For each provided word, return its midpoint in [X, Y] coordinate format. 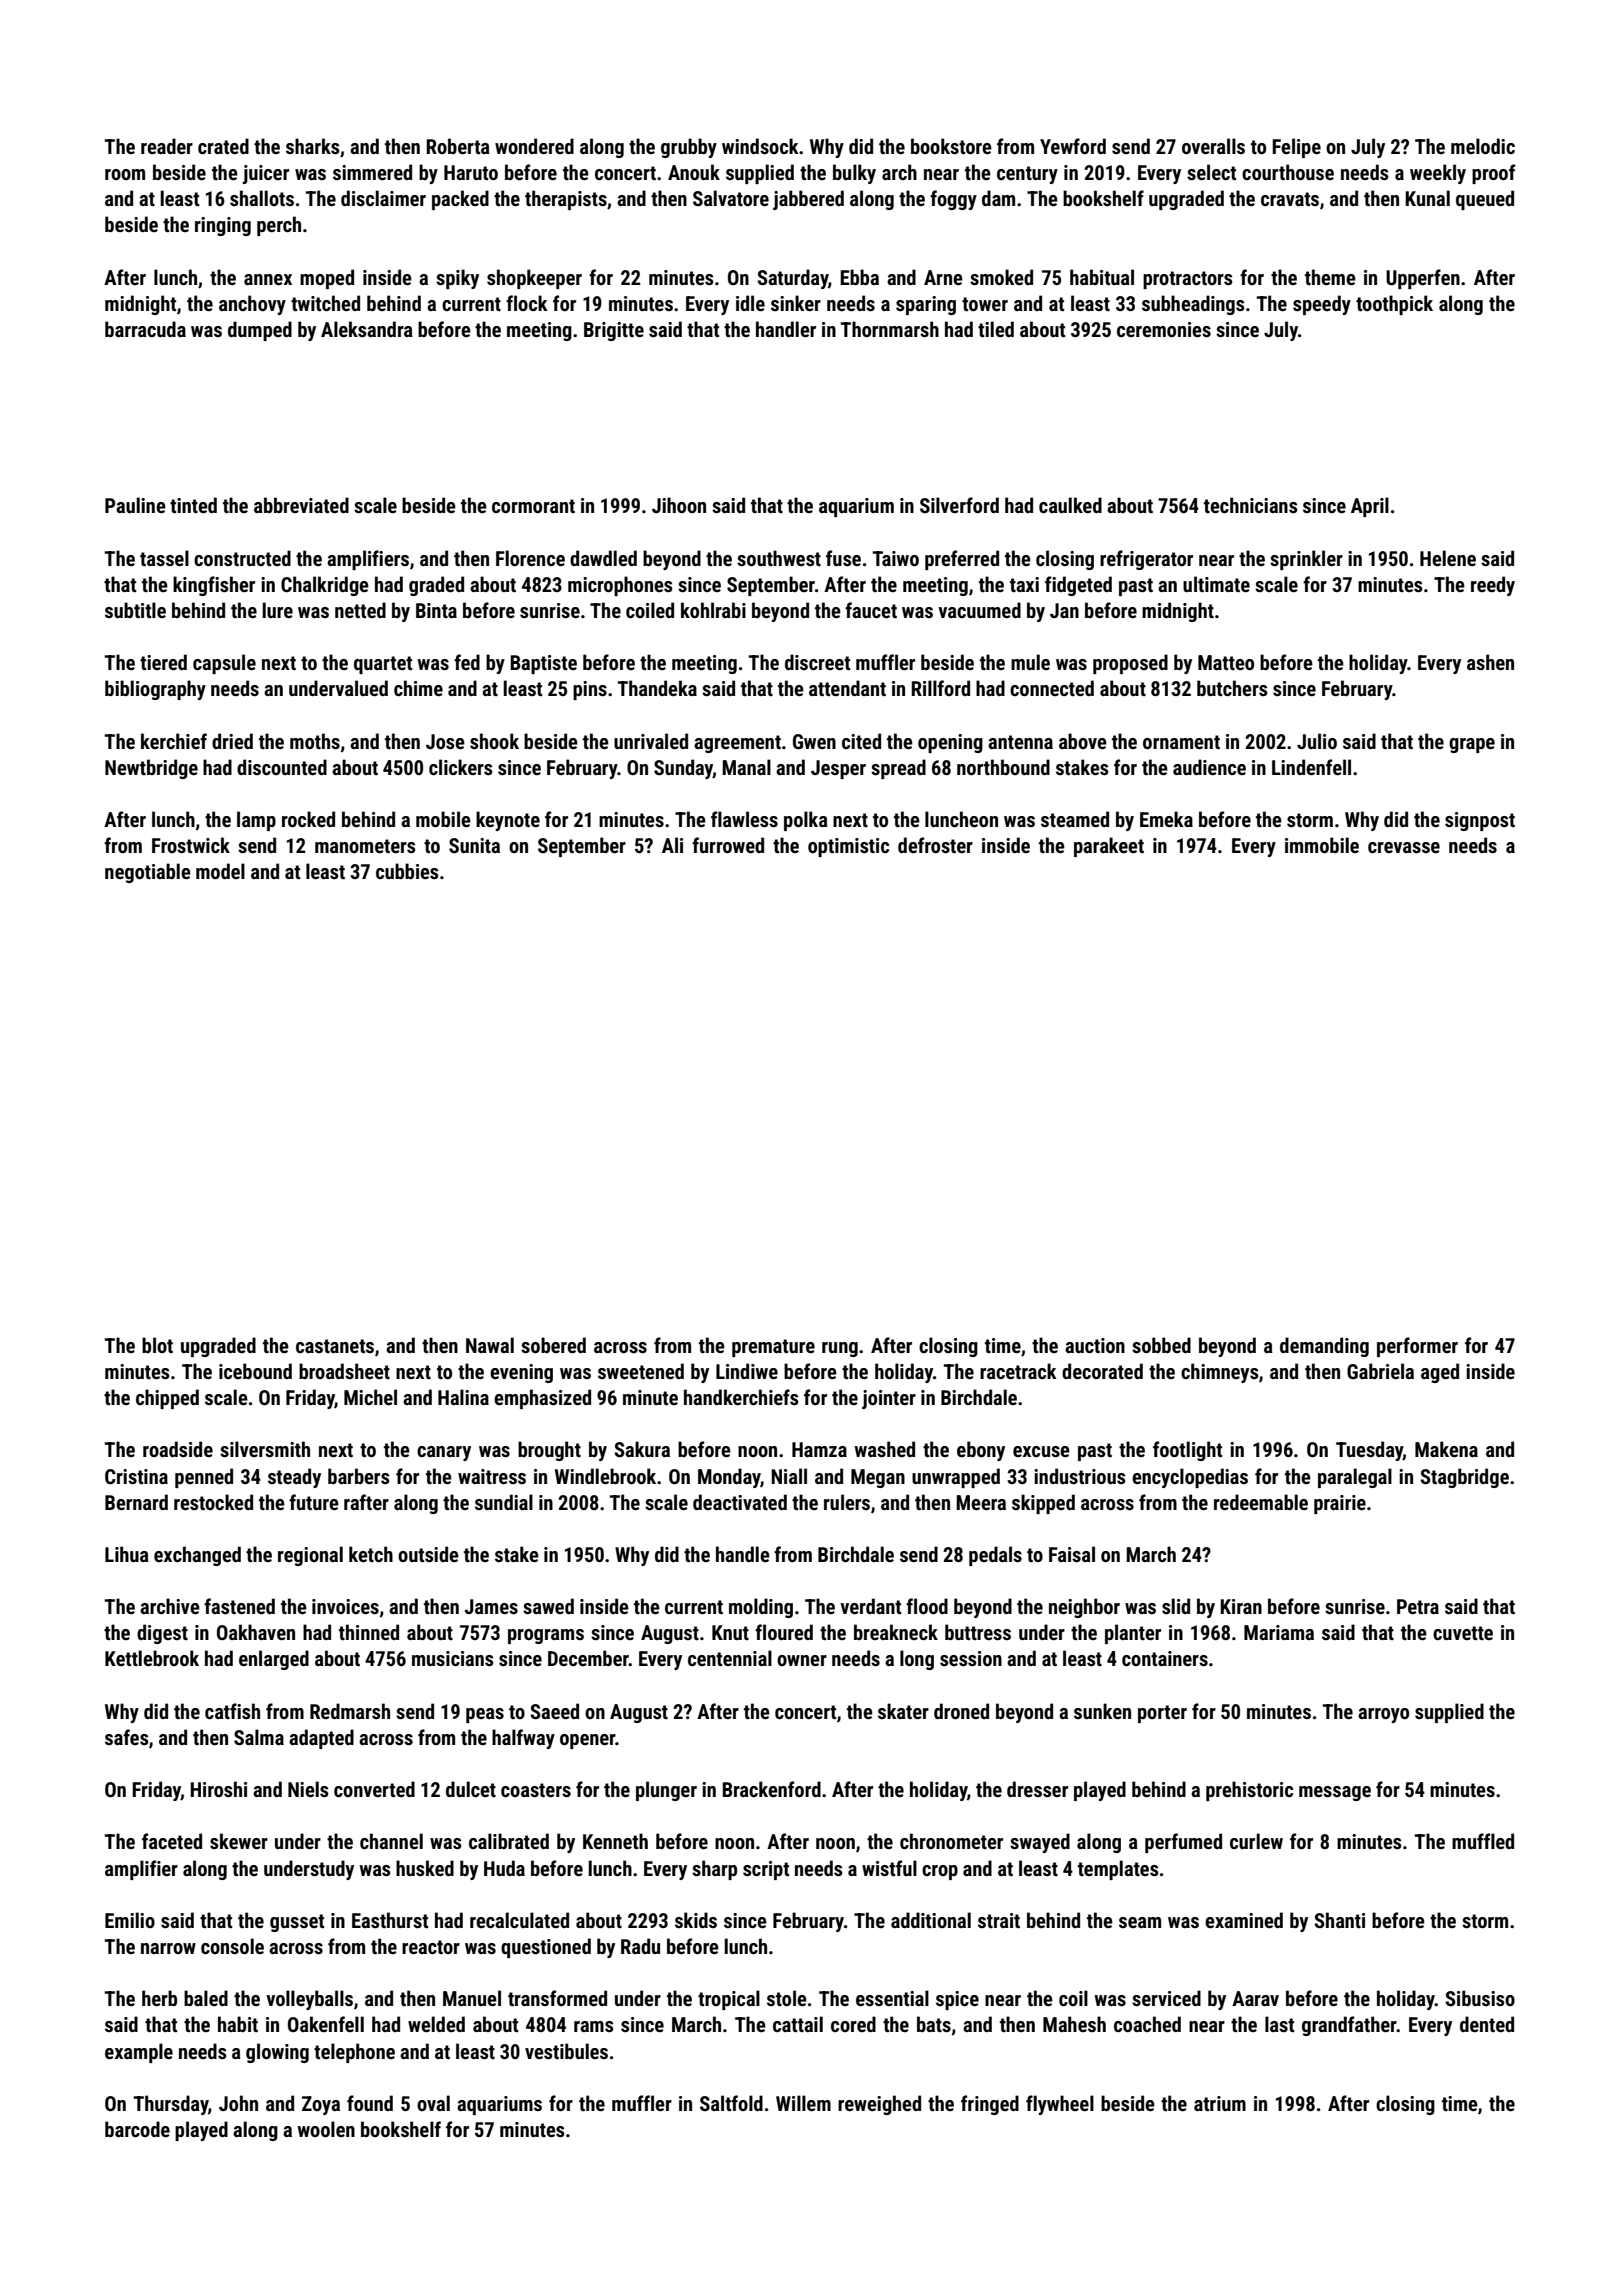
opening [950, 743]
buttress [978, 1632]
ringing [223, 226]
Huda [504, 1868]
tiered [163, 662]
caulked [1070, 505]
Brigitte [614, 331]
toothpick [1394, 305]
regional [310, 1556]
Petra [1418, 1606]
